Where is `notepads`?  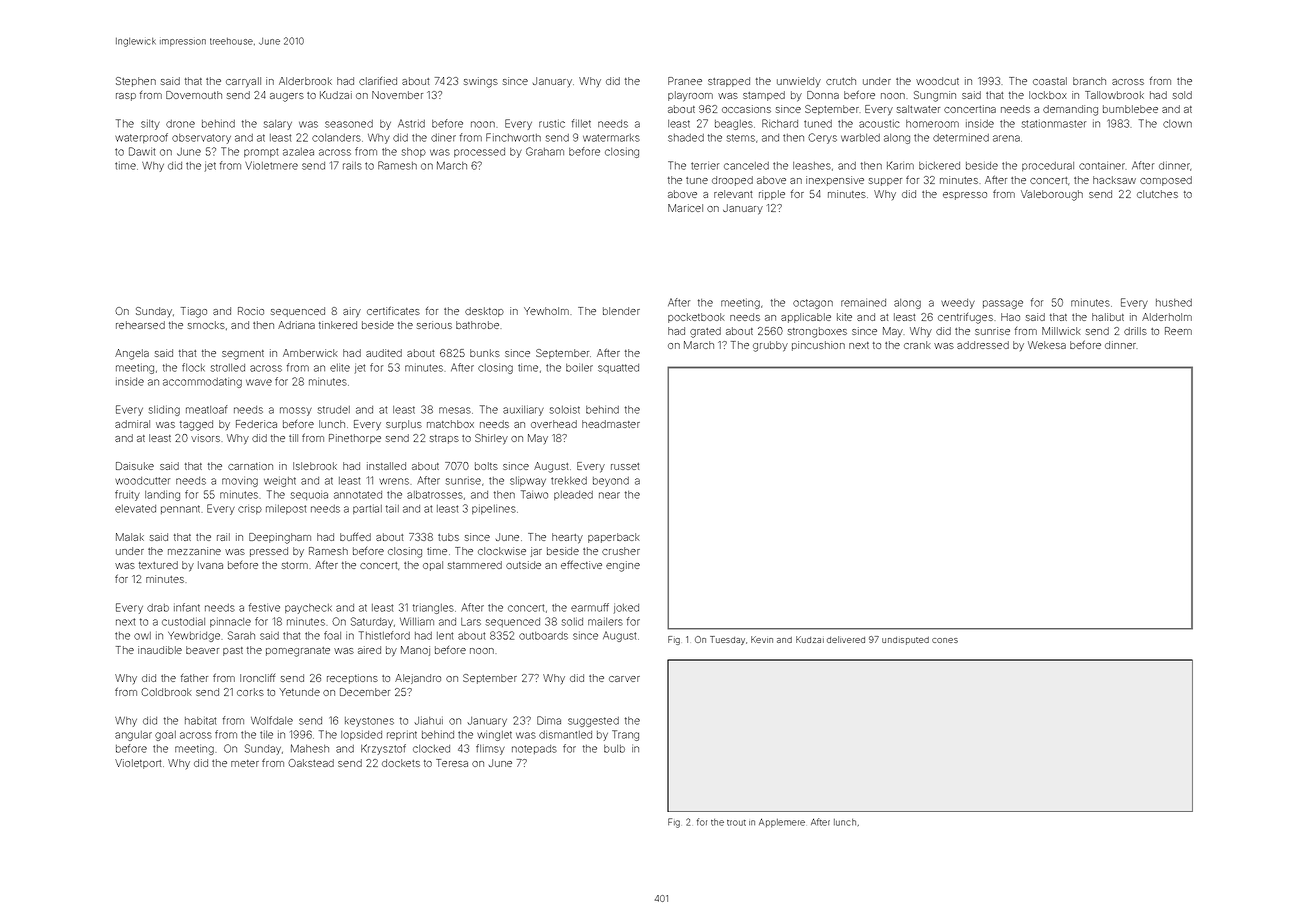
notepads is located at coordinates (534, 749).
